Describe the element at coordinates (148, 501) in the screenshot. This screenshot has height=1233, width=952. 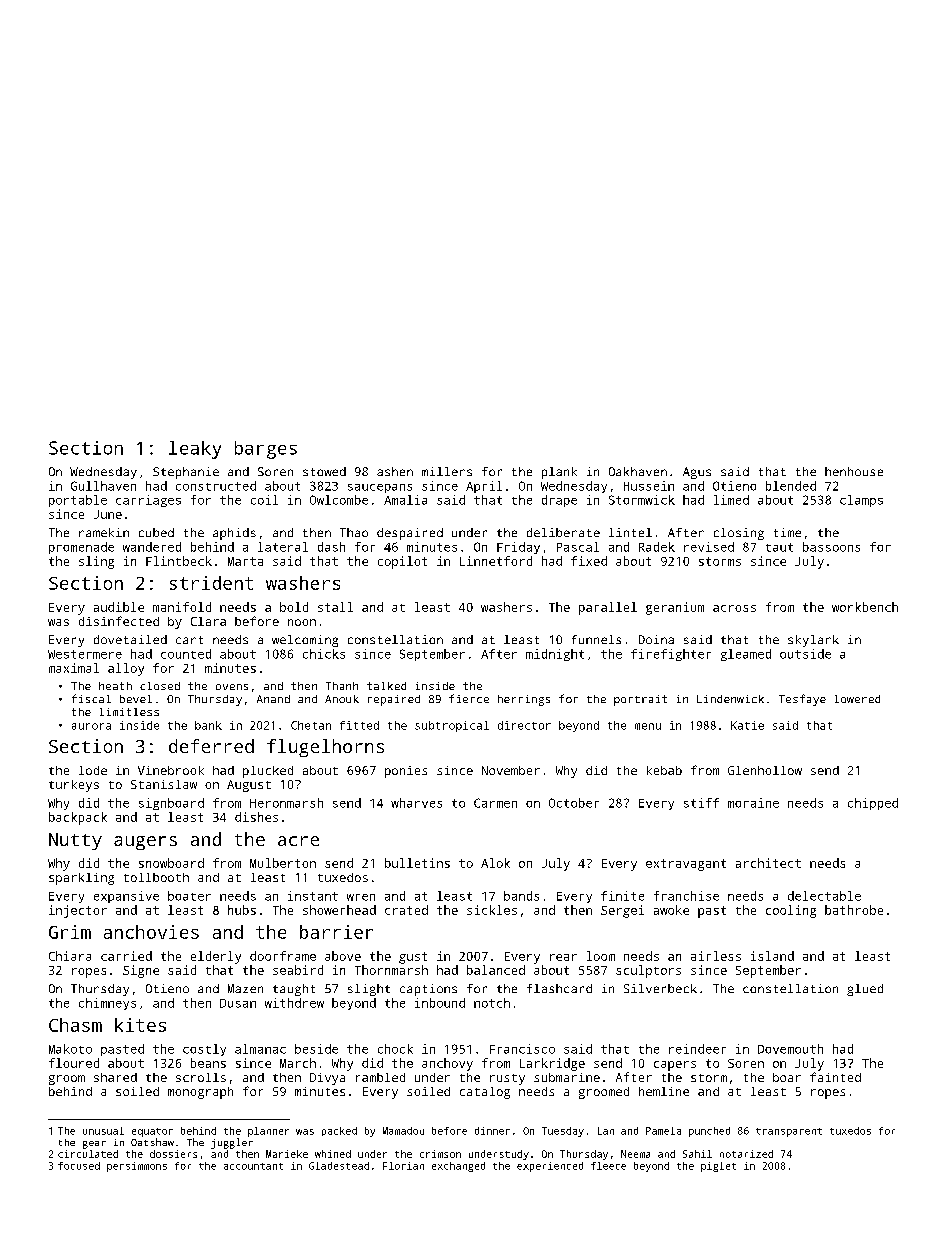
I see `carriages` at that location.
